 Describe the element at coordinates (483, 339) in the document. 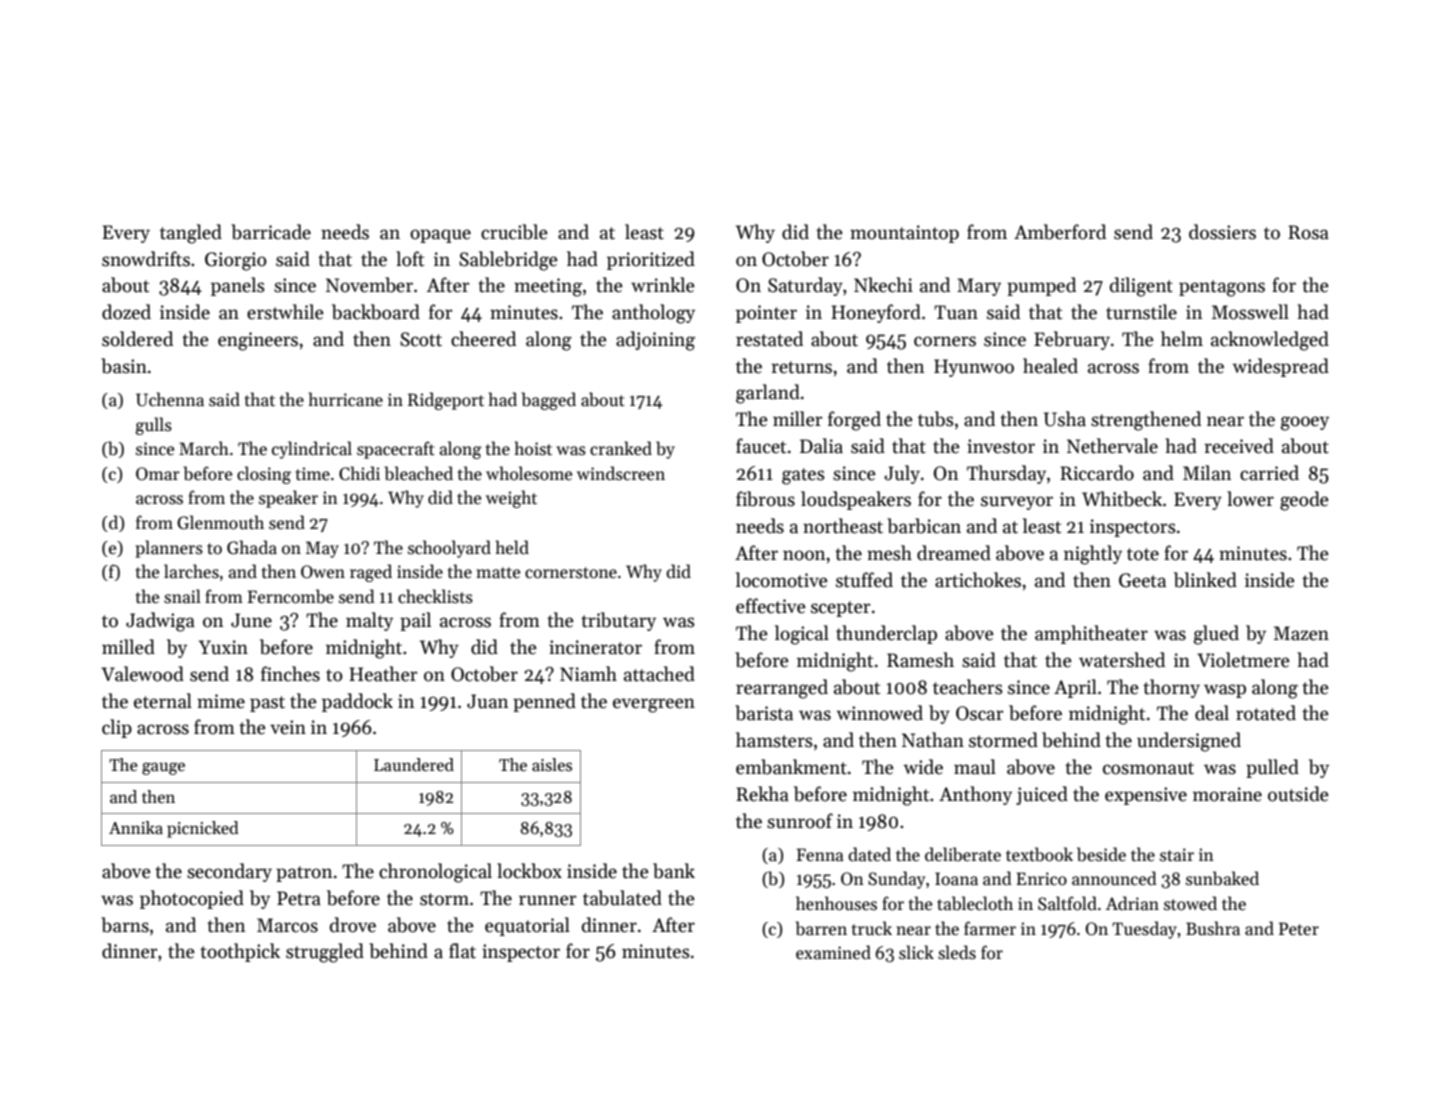

I see `cheered` at that location.
